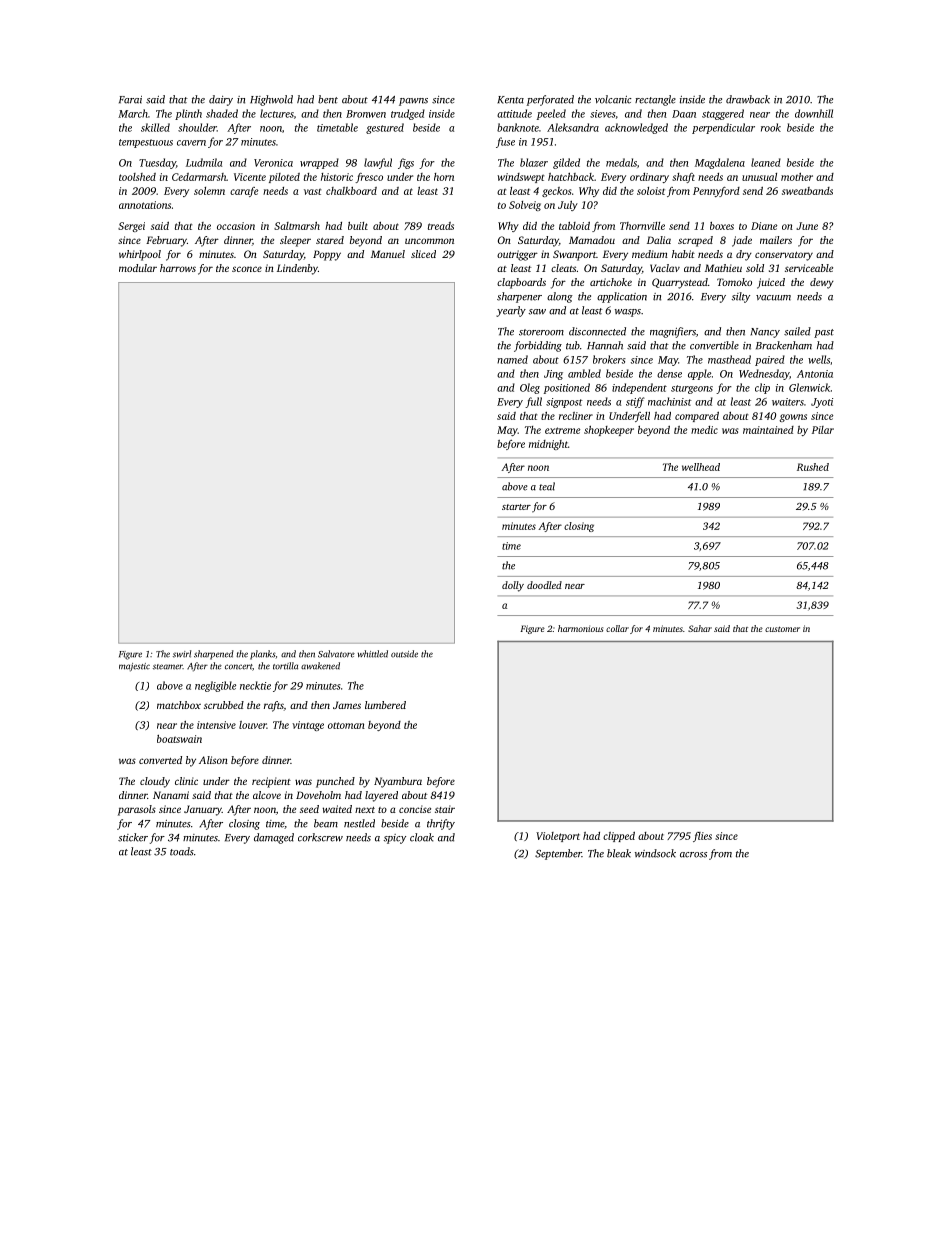  Describe the element at coordinates (182, 654) in the page. I see `swirl` at that location.
